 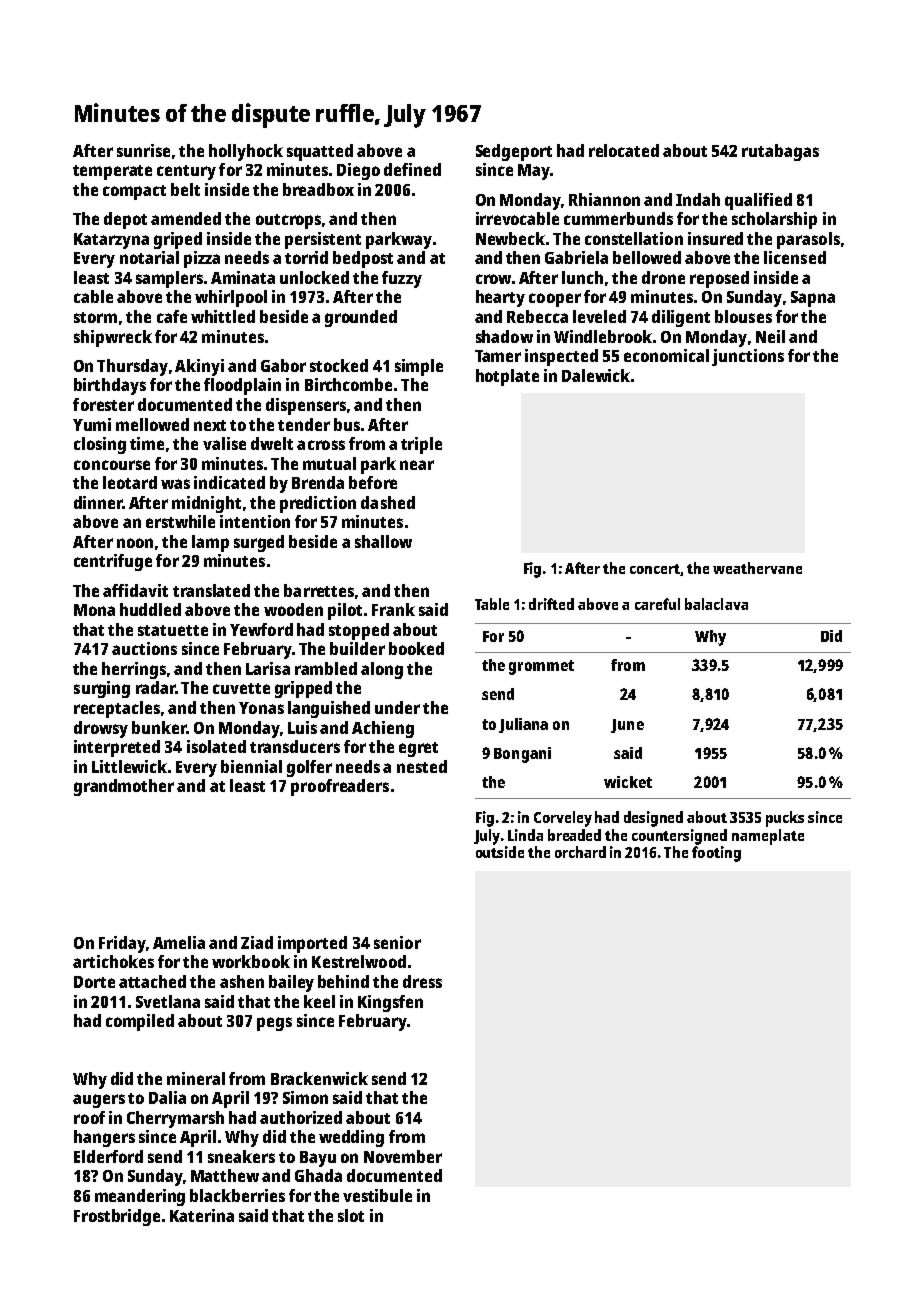 I want to click on November, so click(x=403, y=1156).
